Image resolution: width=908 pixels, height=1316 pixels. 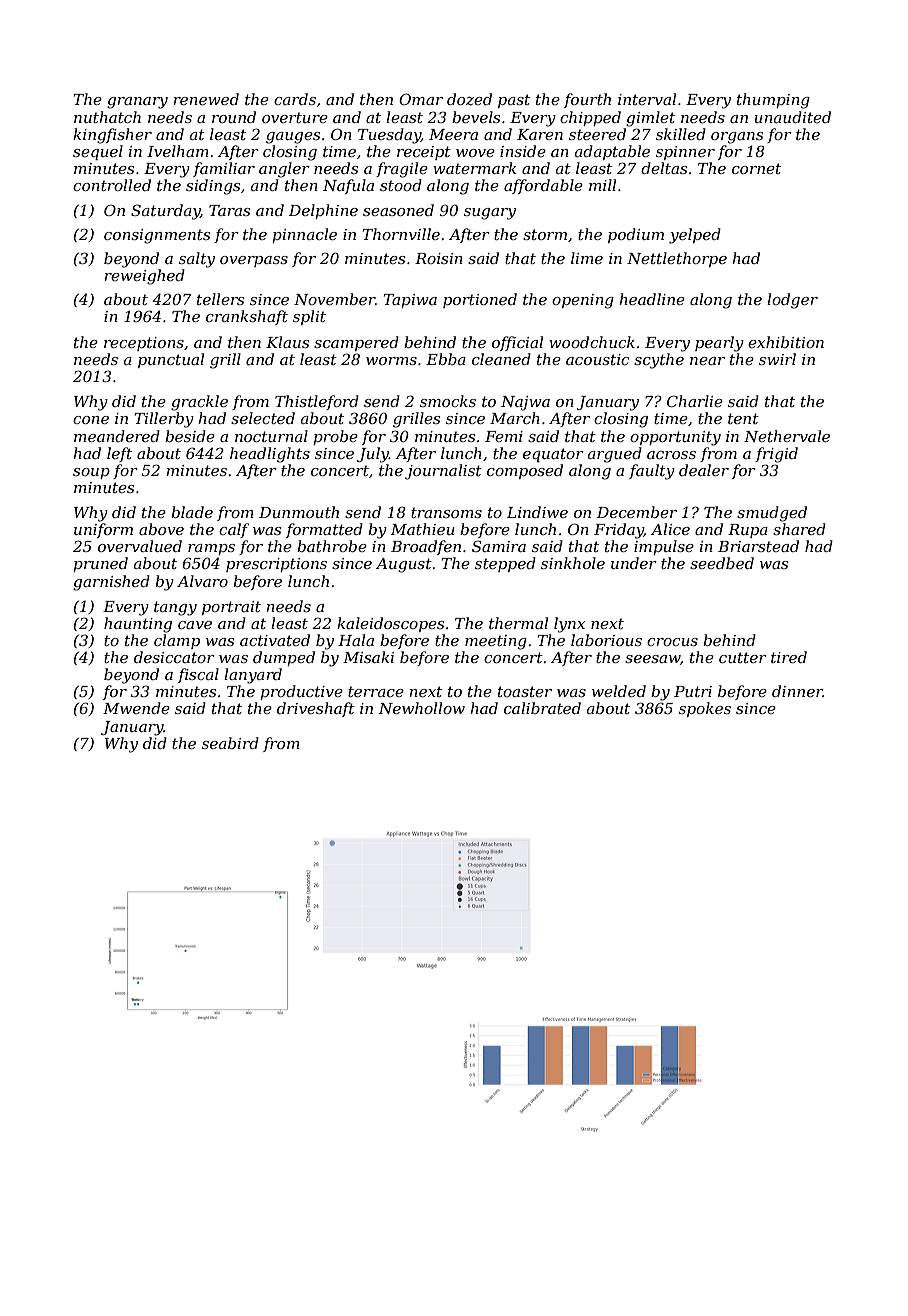 What do you see at coordinates (792, 301) in the document?
I see `lodger` at bounding box center [792, 301].
